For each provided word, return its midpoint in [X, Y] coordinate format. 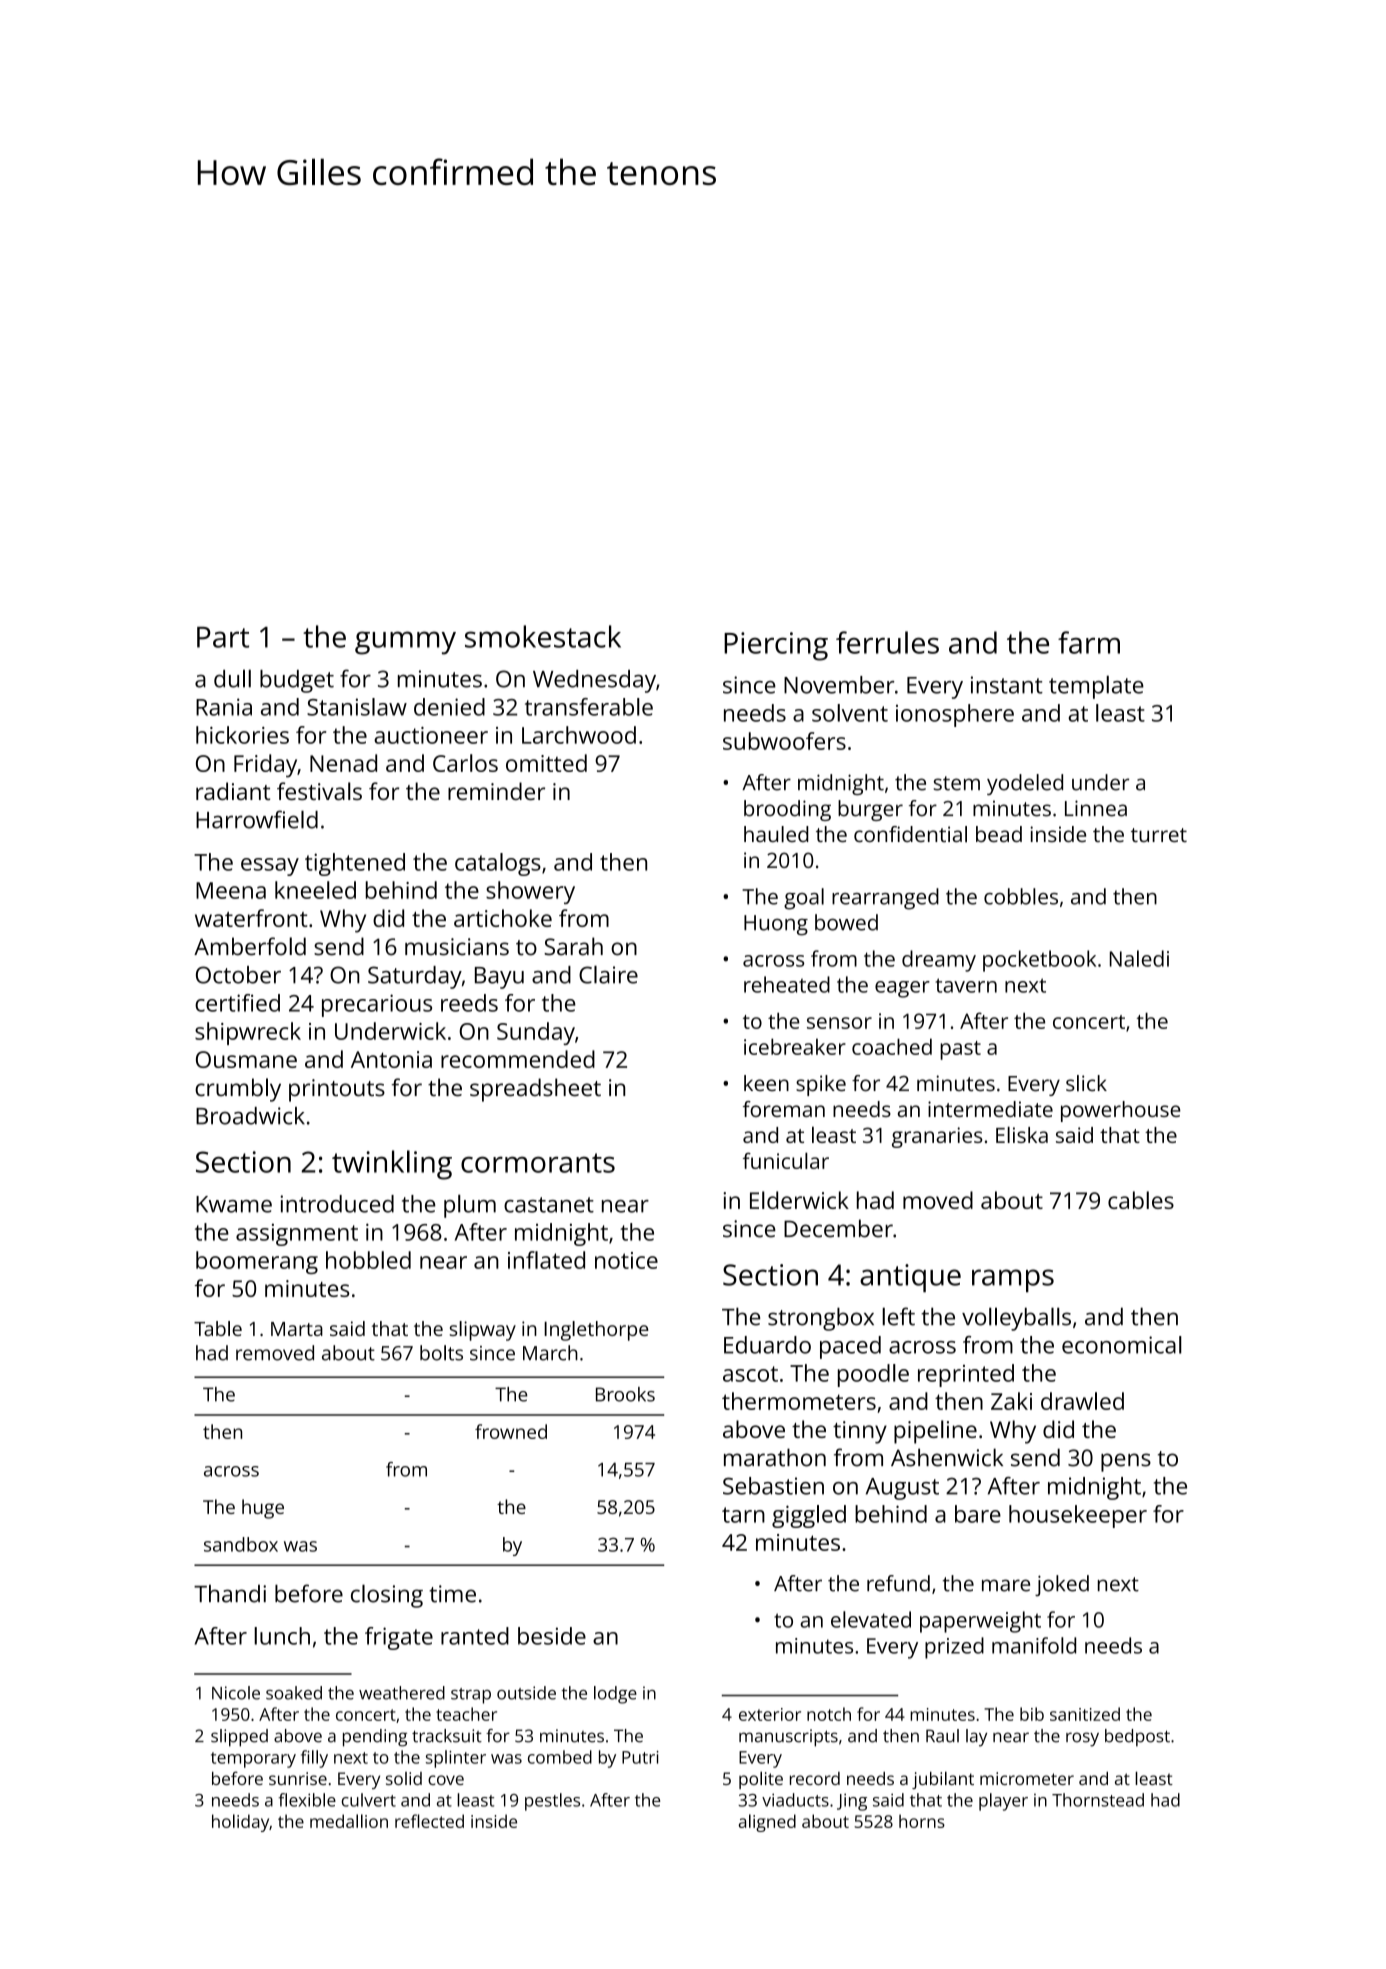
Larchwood [579, 735]
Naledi [1139, 958]
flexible [307, 1800]
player [1003, 1802]
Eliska [1022, 1134]
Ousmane [246, 1059]
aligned [767, 1823]
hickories [242, 735]
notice [626, 1260]
